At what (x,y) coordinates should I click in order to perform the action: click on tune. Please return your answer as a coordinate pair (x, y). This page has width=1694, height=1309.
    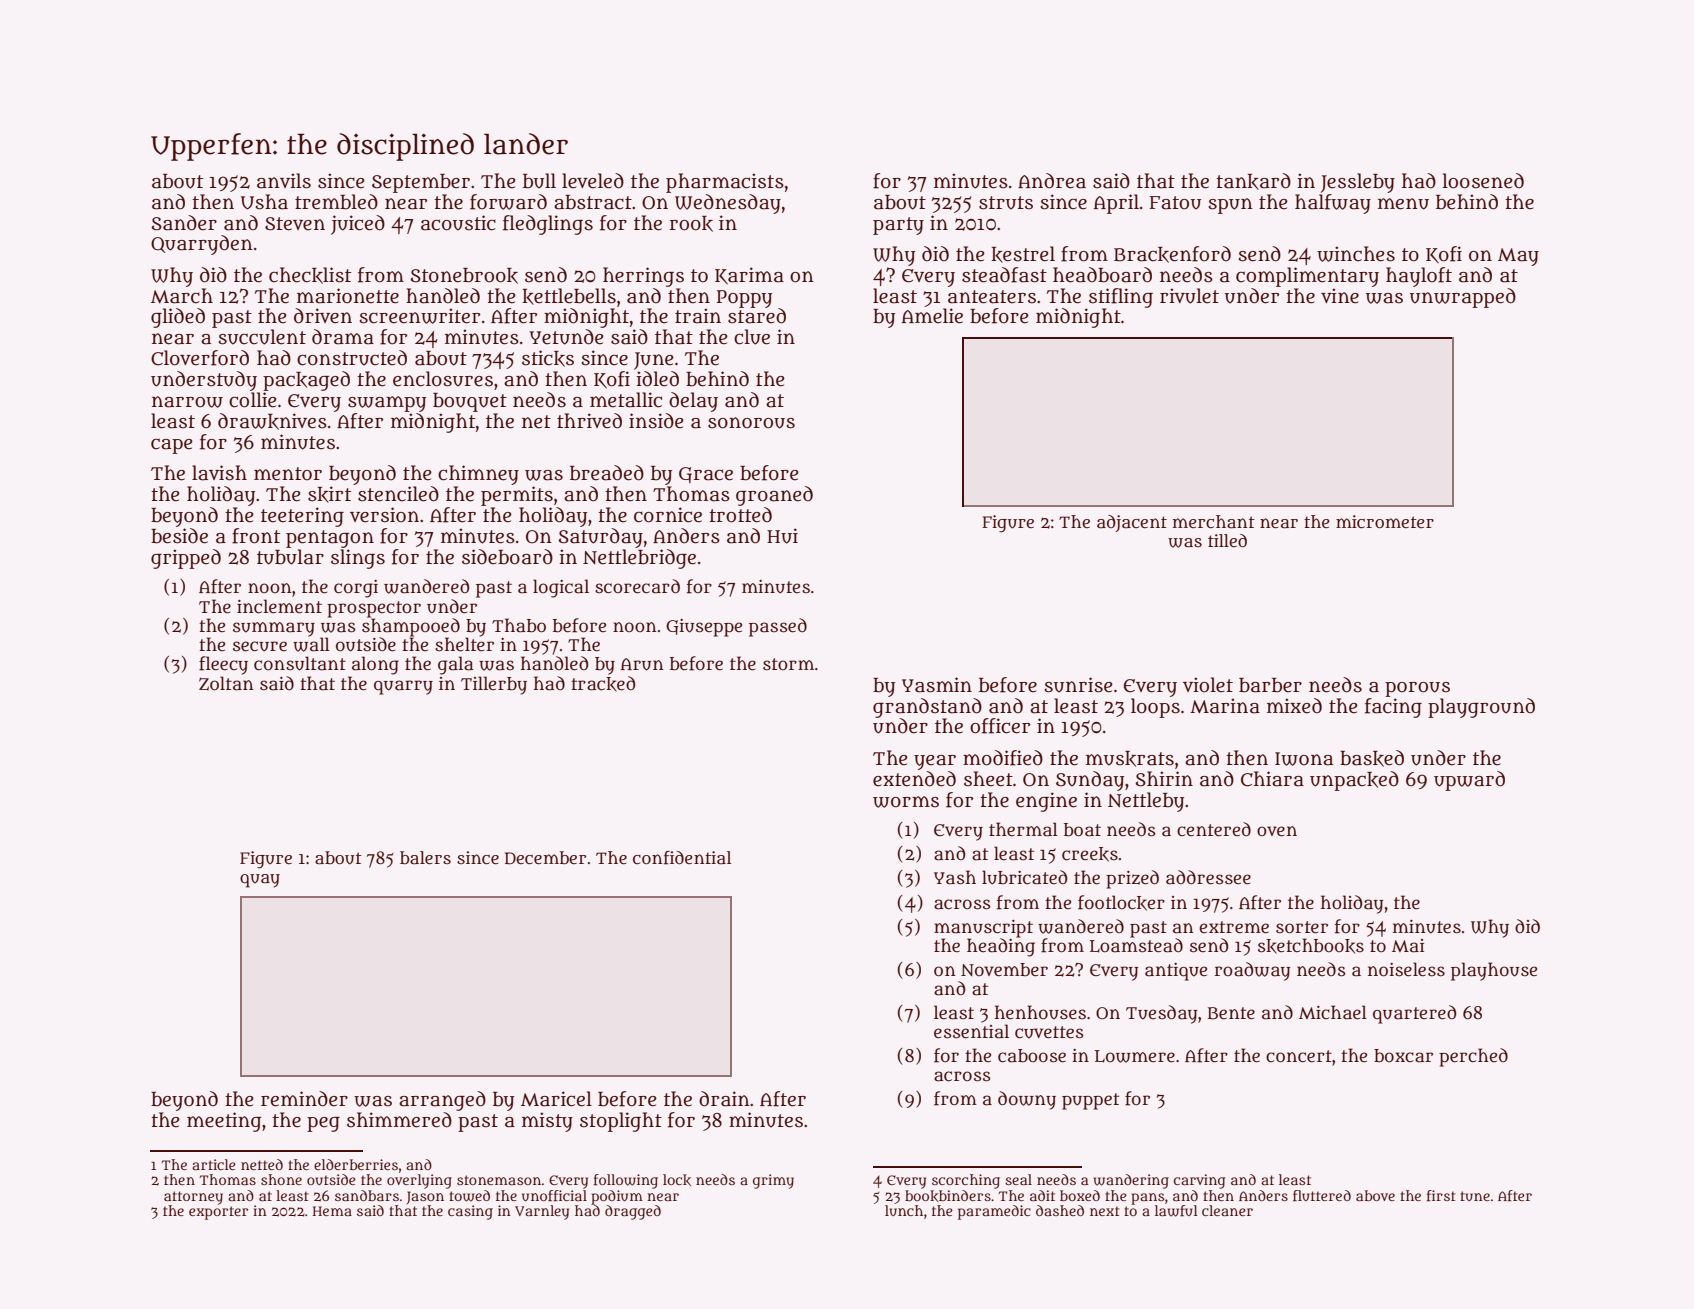
    Looking at the image, I should click on (1475, 1196).
